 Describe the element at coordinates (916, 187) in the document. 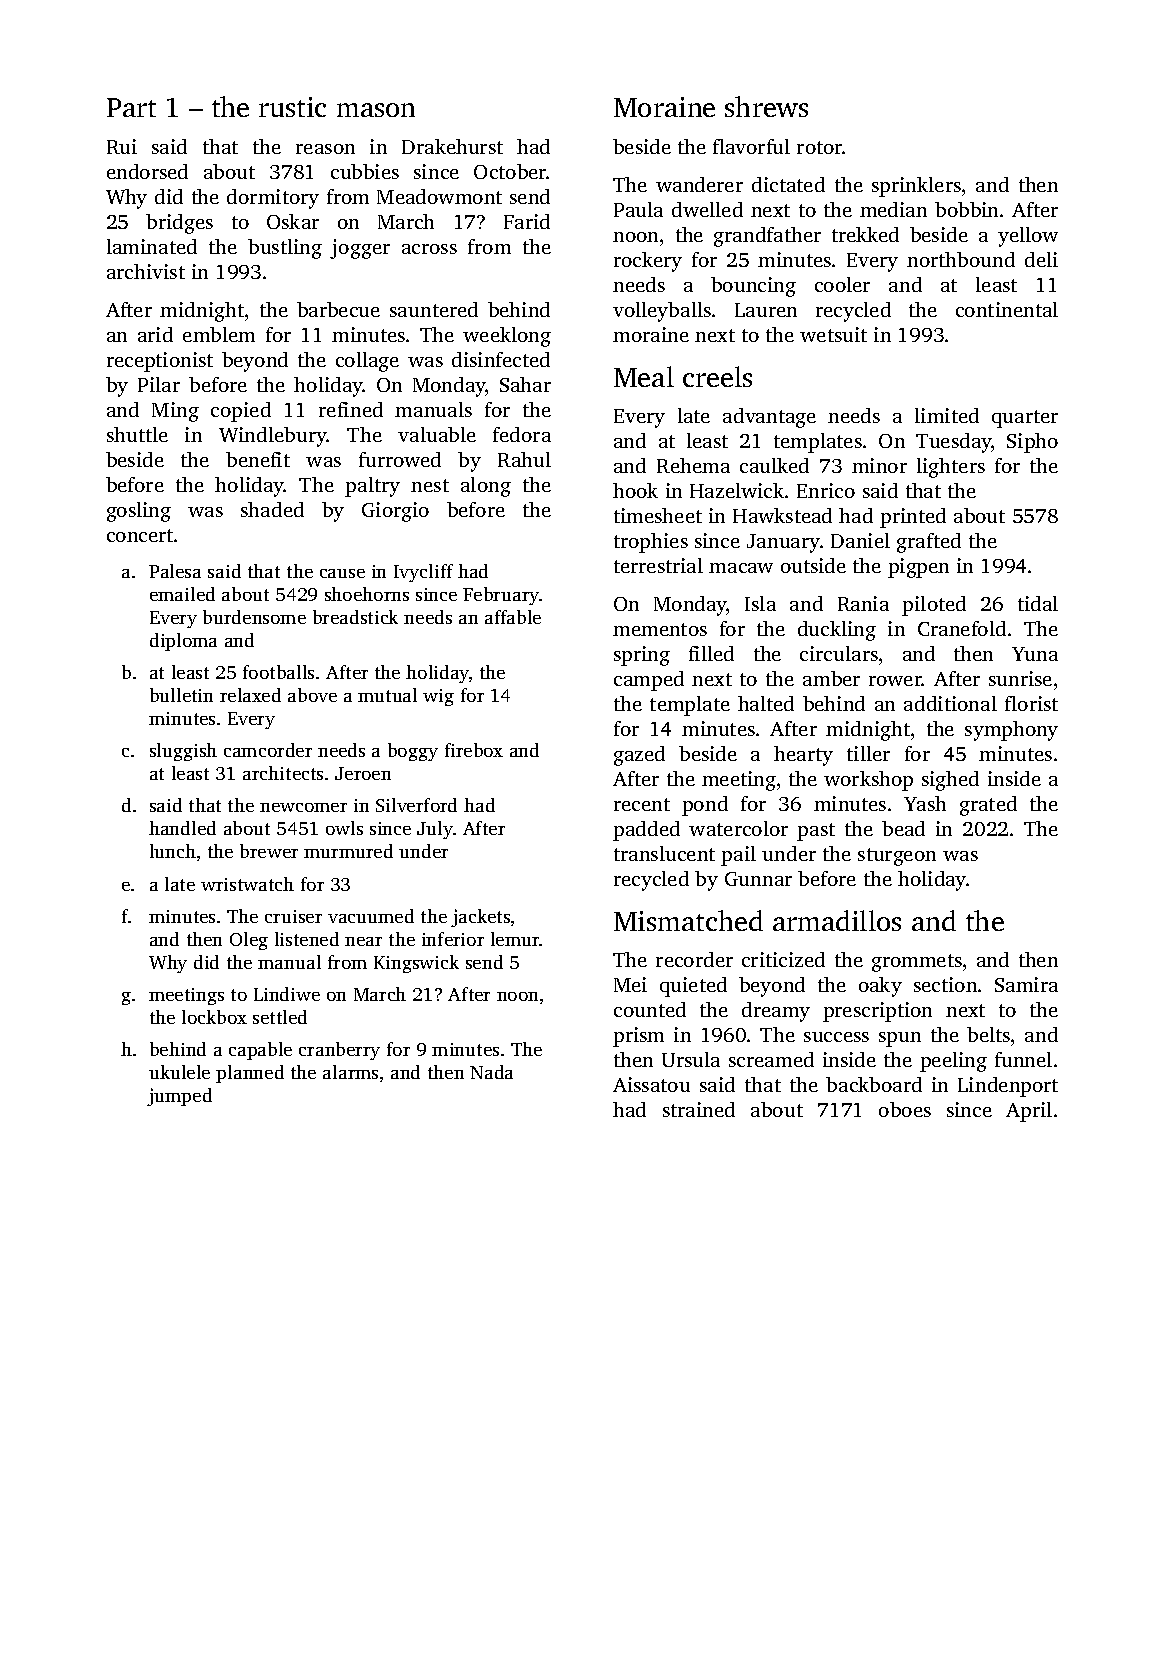

I see `sprinklers` at that location.
